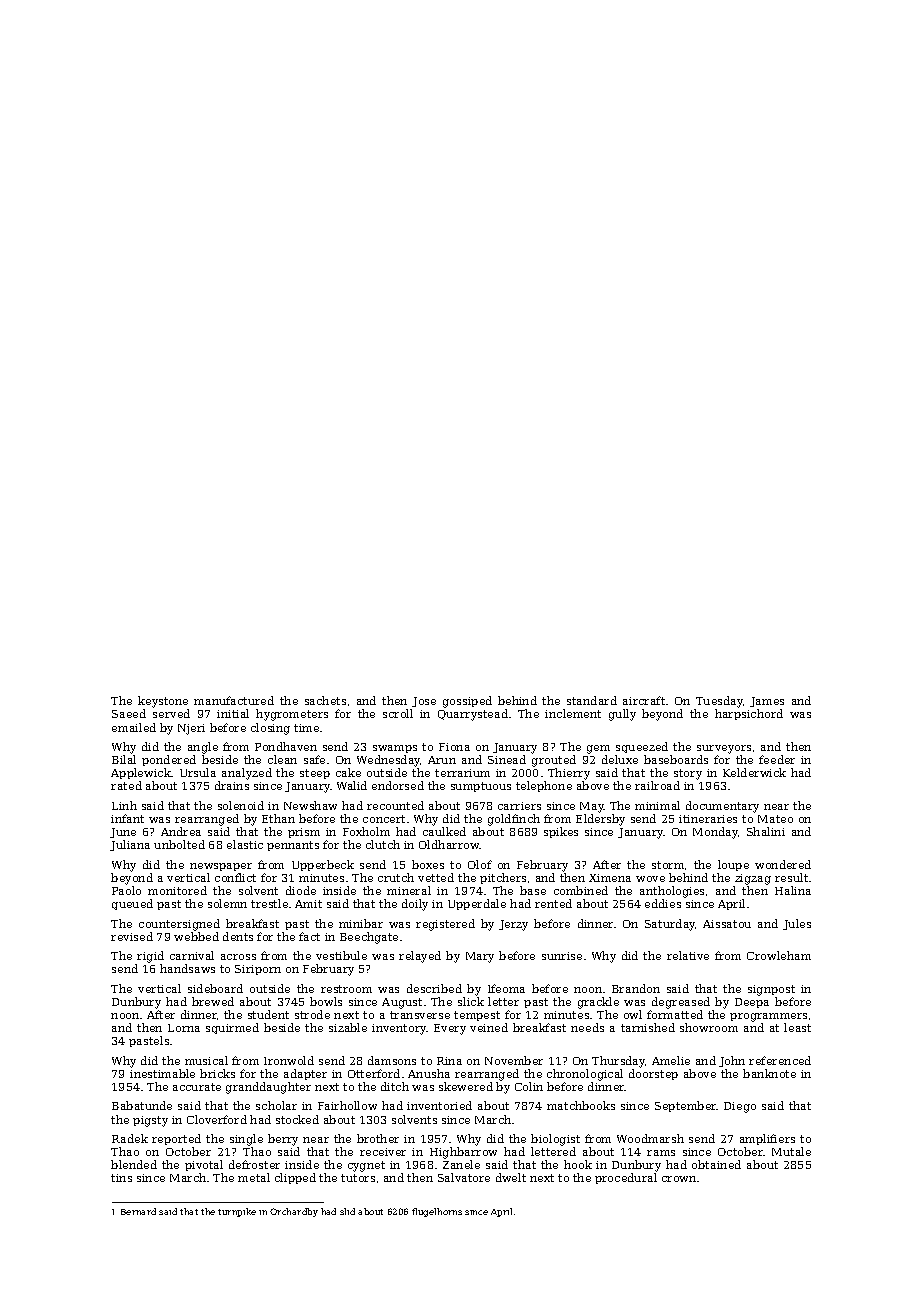 The image size is (924, 1308). Describe the element at coordinates (163, 702) in the screenshot. I see `keystone` at that location.
